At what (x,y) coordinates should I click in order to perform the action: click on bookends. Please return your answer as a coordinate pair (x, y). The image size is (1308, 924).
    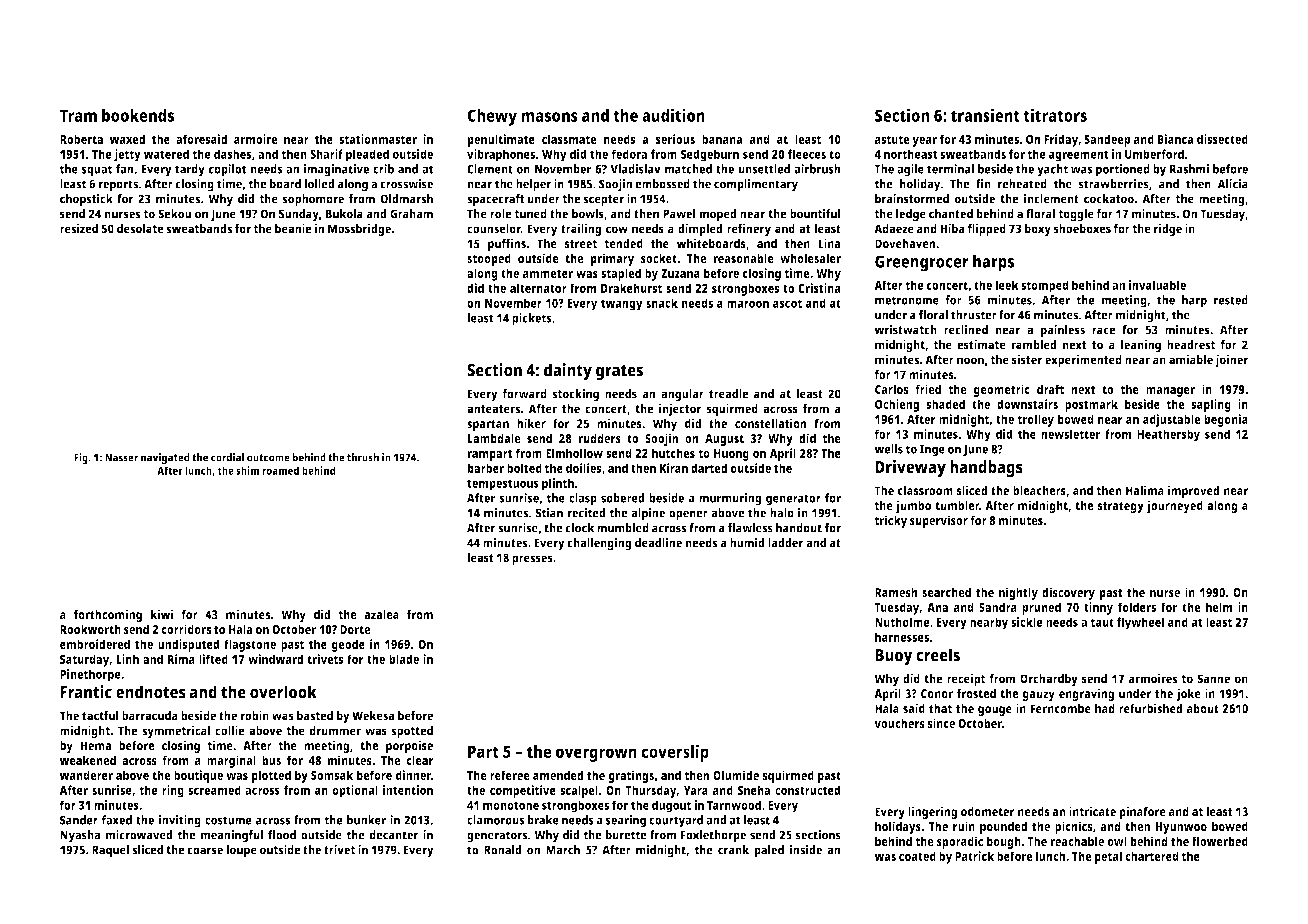
    Looking at the image, I should click on (138, 115).
